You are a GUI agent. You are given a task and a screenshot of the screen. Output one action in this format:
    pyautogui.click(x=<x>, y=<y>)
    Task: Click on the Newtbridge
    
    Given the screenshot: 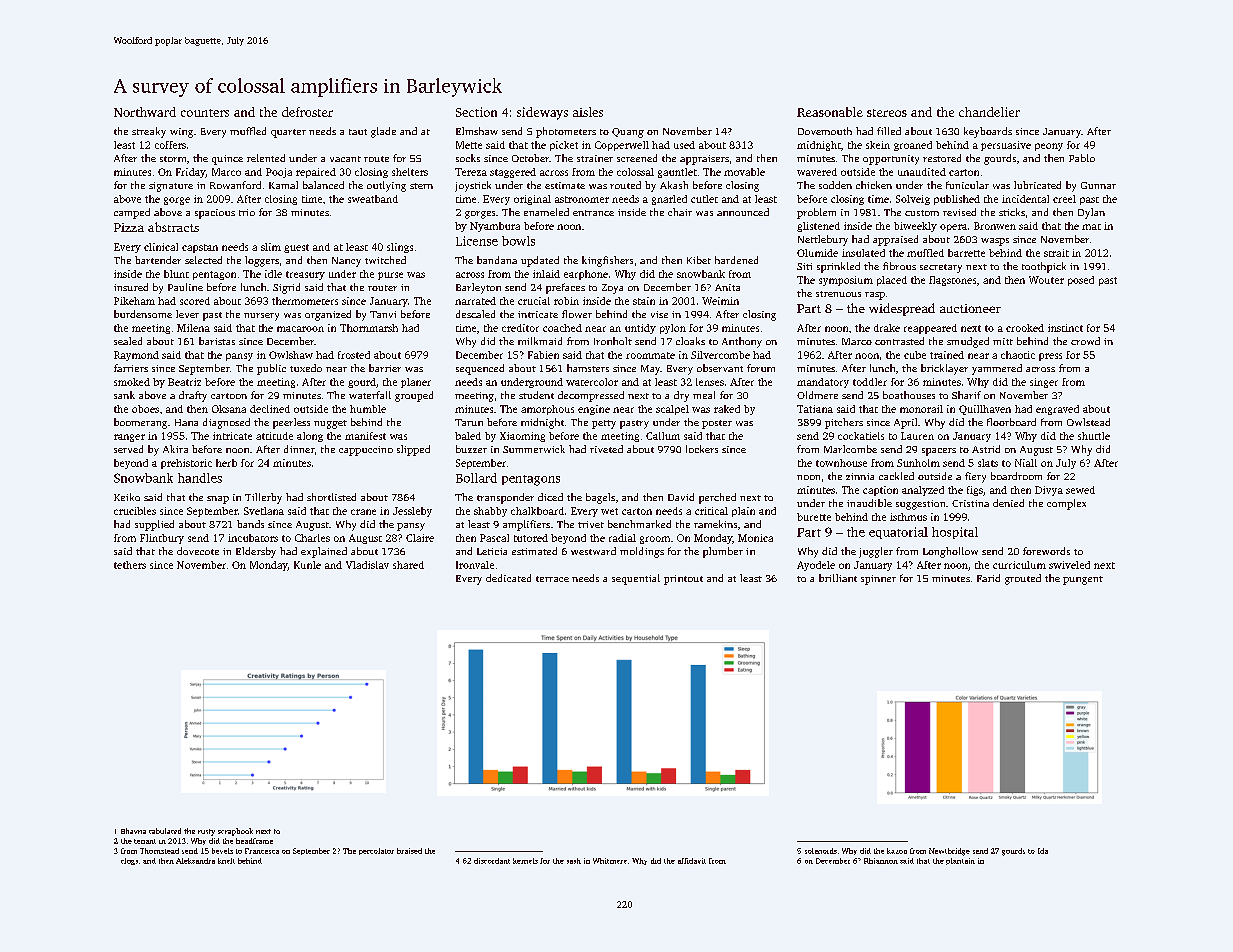 What is the action you would take?
    pyautogui.click(x=949, y=852)
